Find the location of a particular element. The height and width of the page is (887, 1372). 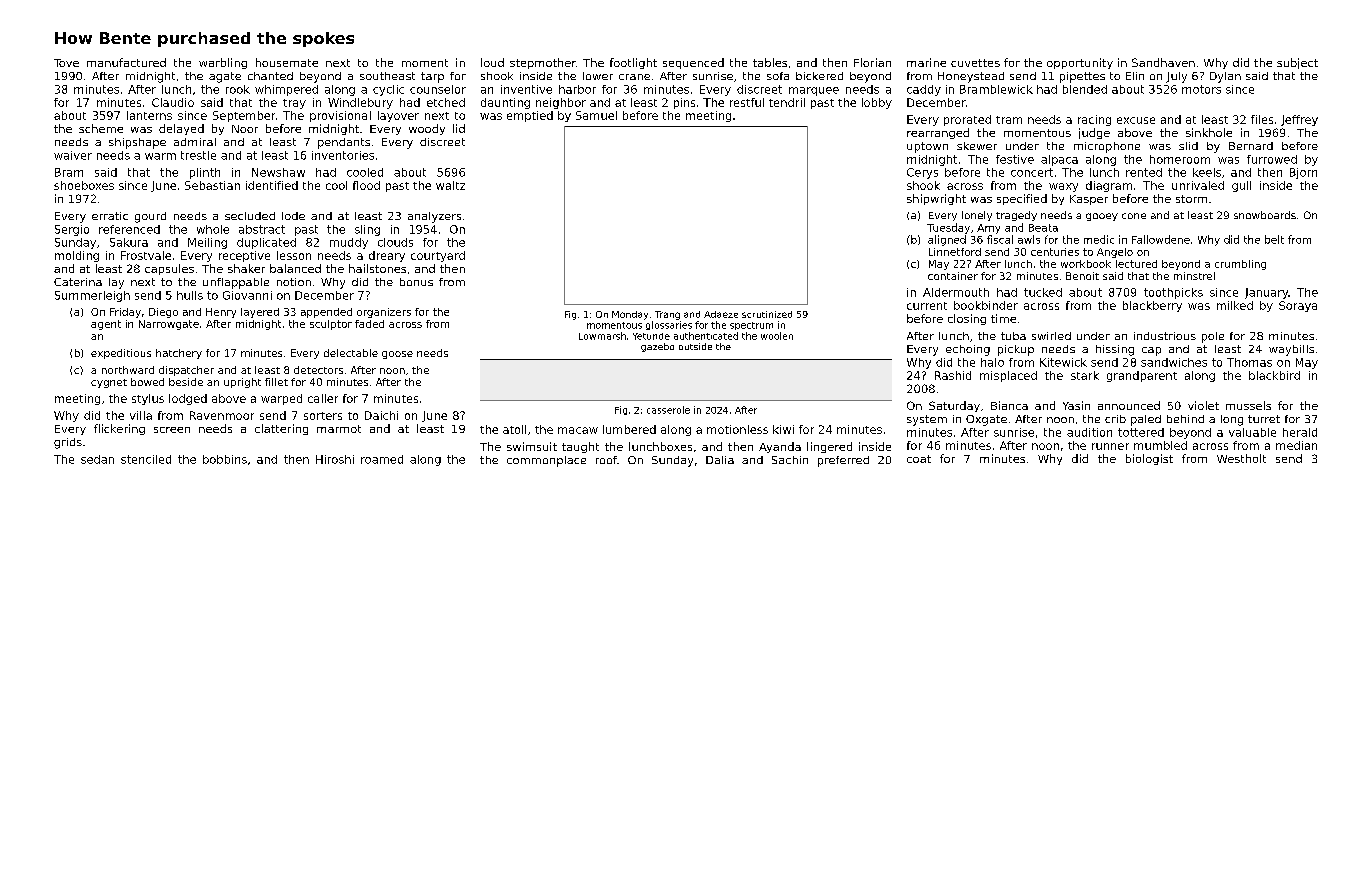

secluded is located at coordinates (250, 216).
